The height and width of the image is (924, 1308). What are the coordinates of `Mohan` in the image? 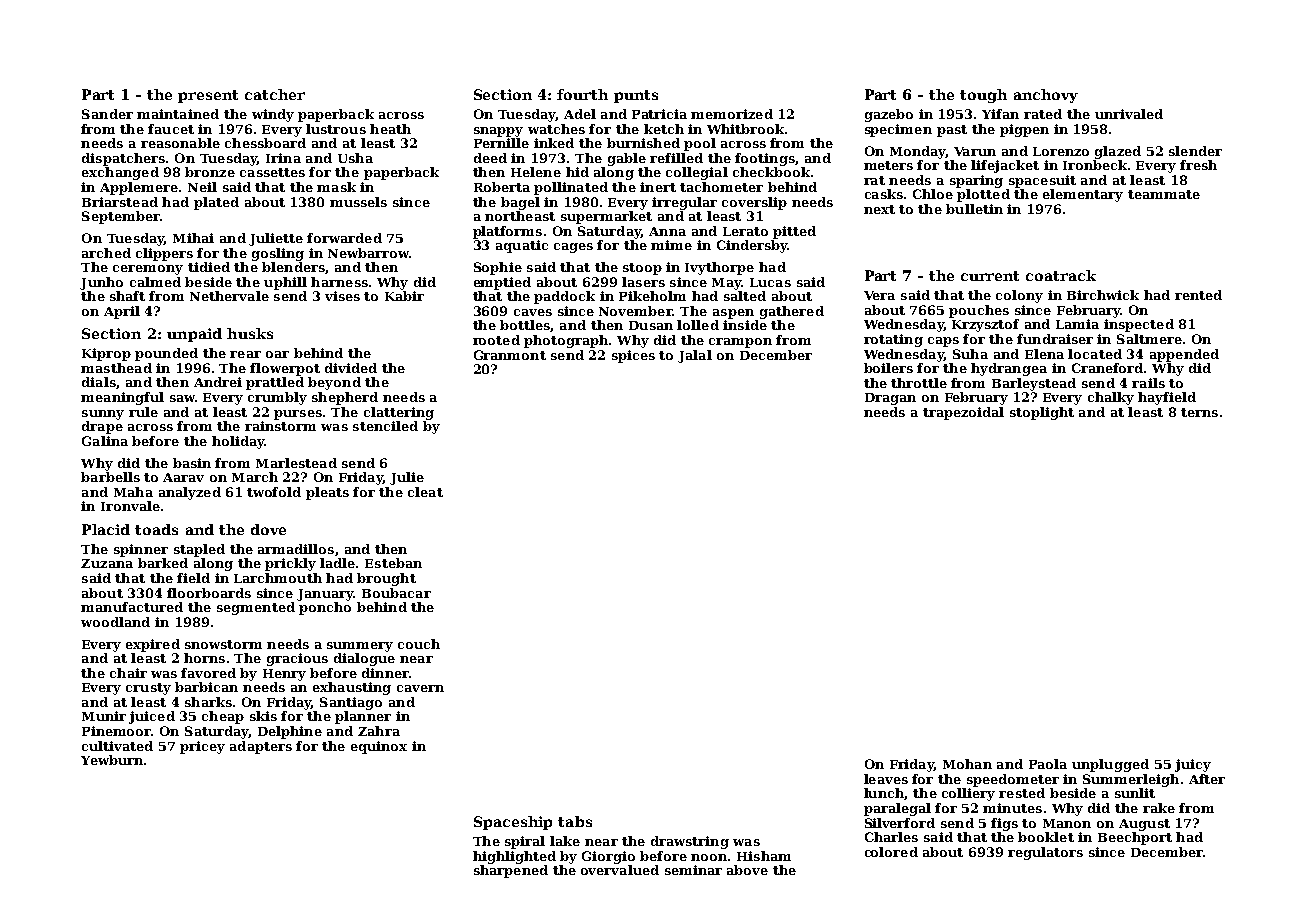 It's located at (967, 764).
